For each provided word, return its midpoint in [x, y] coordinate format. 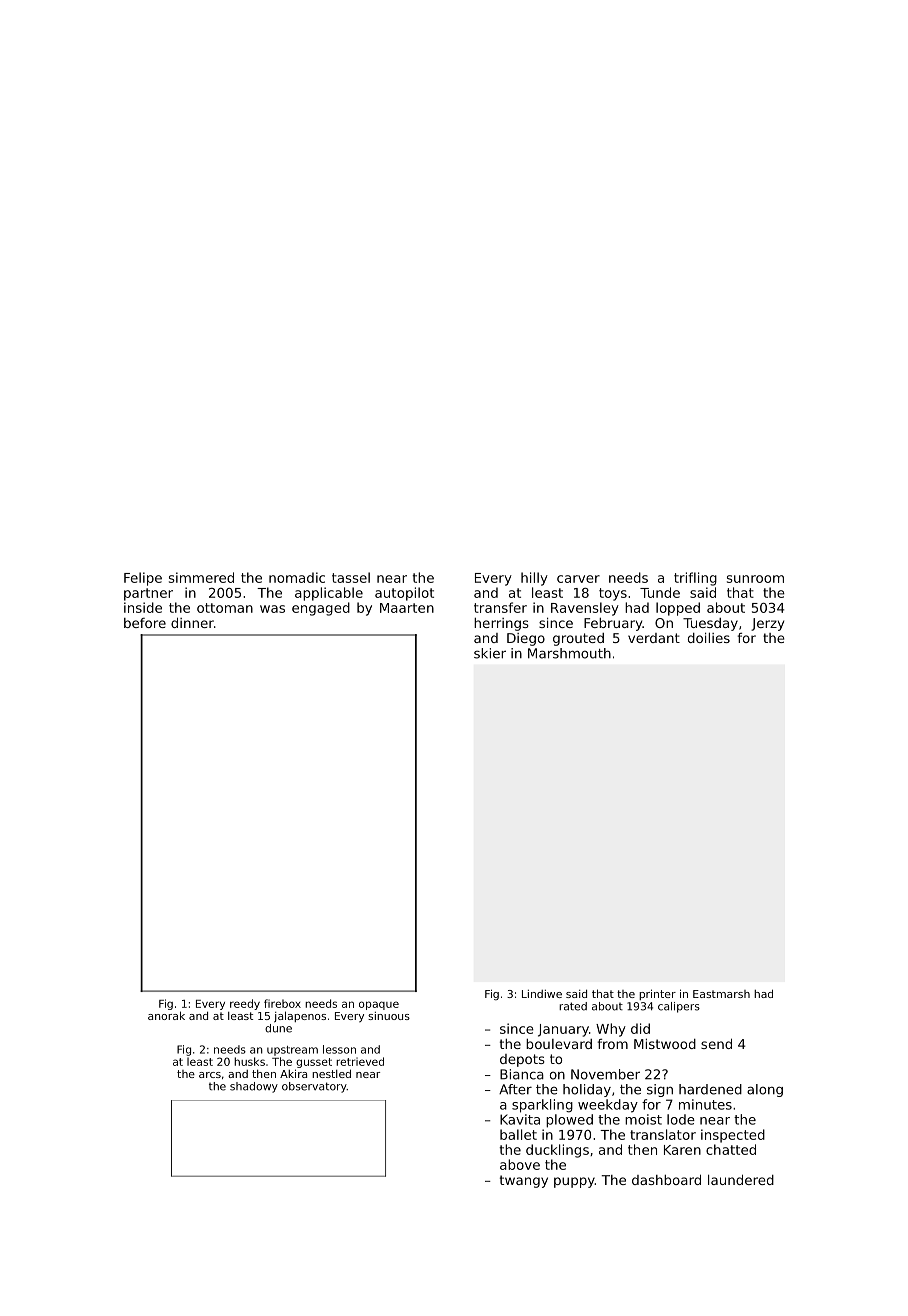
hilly [534, 579]
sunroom [755, 579]
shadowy [254, 1087]
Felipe [143, 579]
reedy [245, 1004]
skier [490, 653]
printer [657, 994]
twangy [524, 1181]
